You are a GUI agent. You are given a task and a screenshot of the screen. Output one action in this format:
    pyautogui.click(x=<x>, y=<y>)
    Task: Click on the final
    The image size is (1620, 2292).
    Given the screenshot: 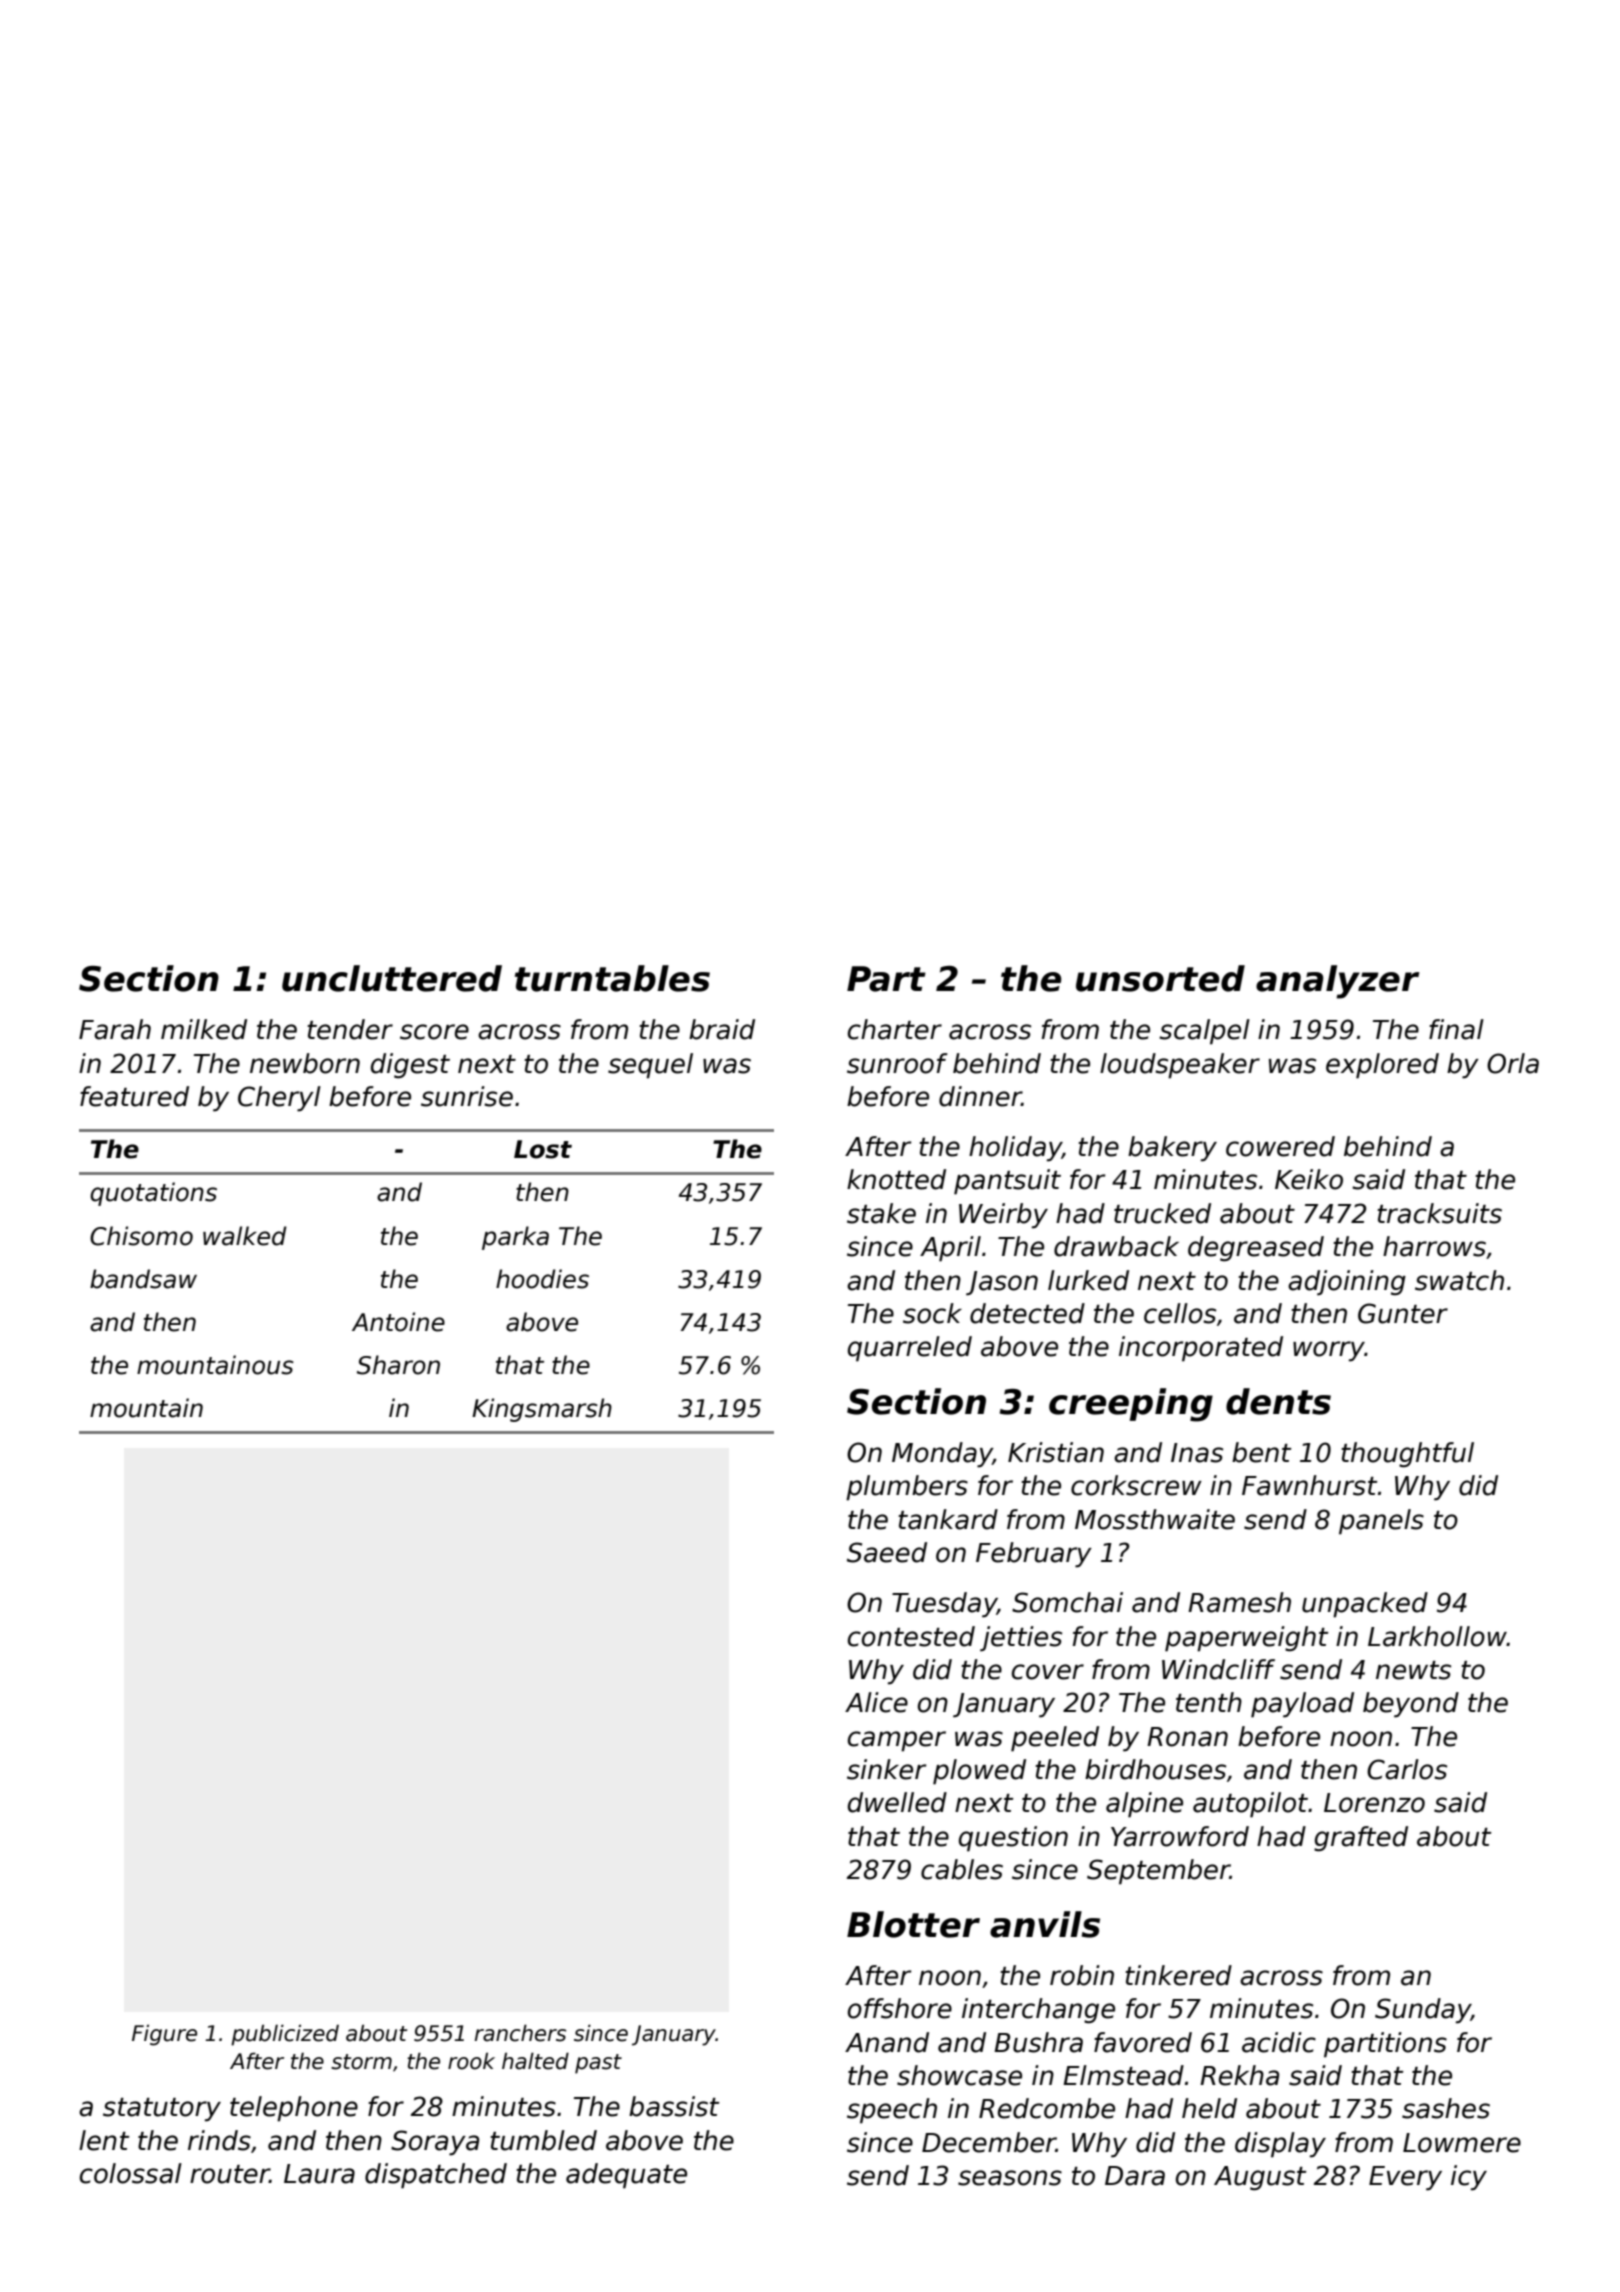 What is the action you would take?
    pyautogui.click(x=1456, y=1029)
